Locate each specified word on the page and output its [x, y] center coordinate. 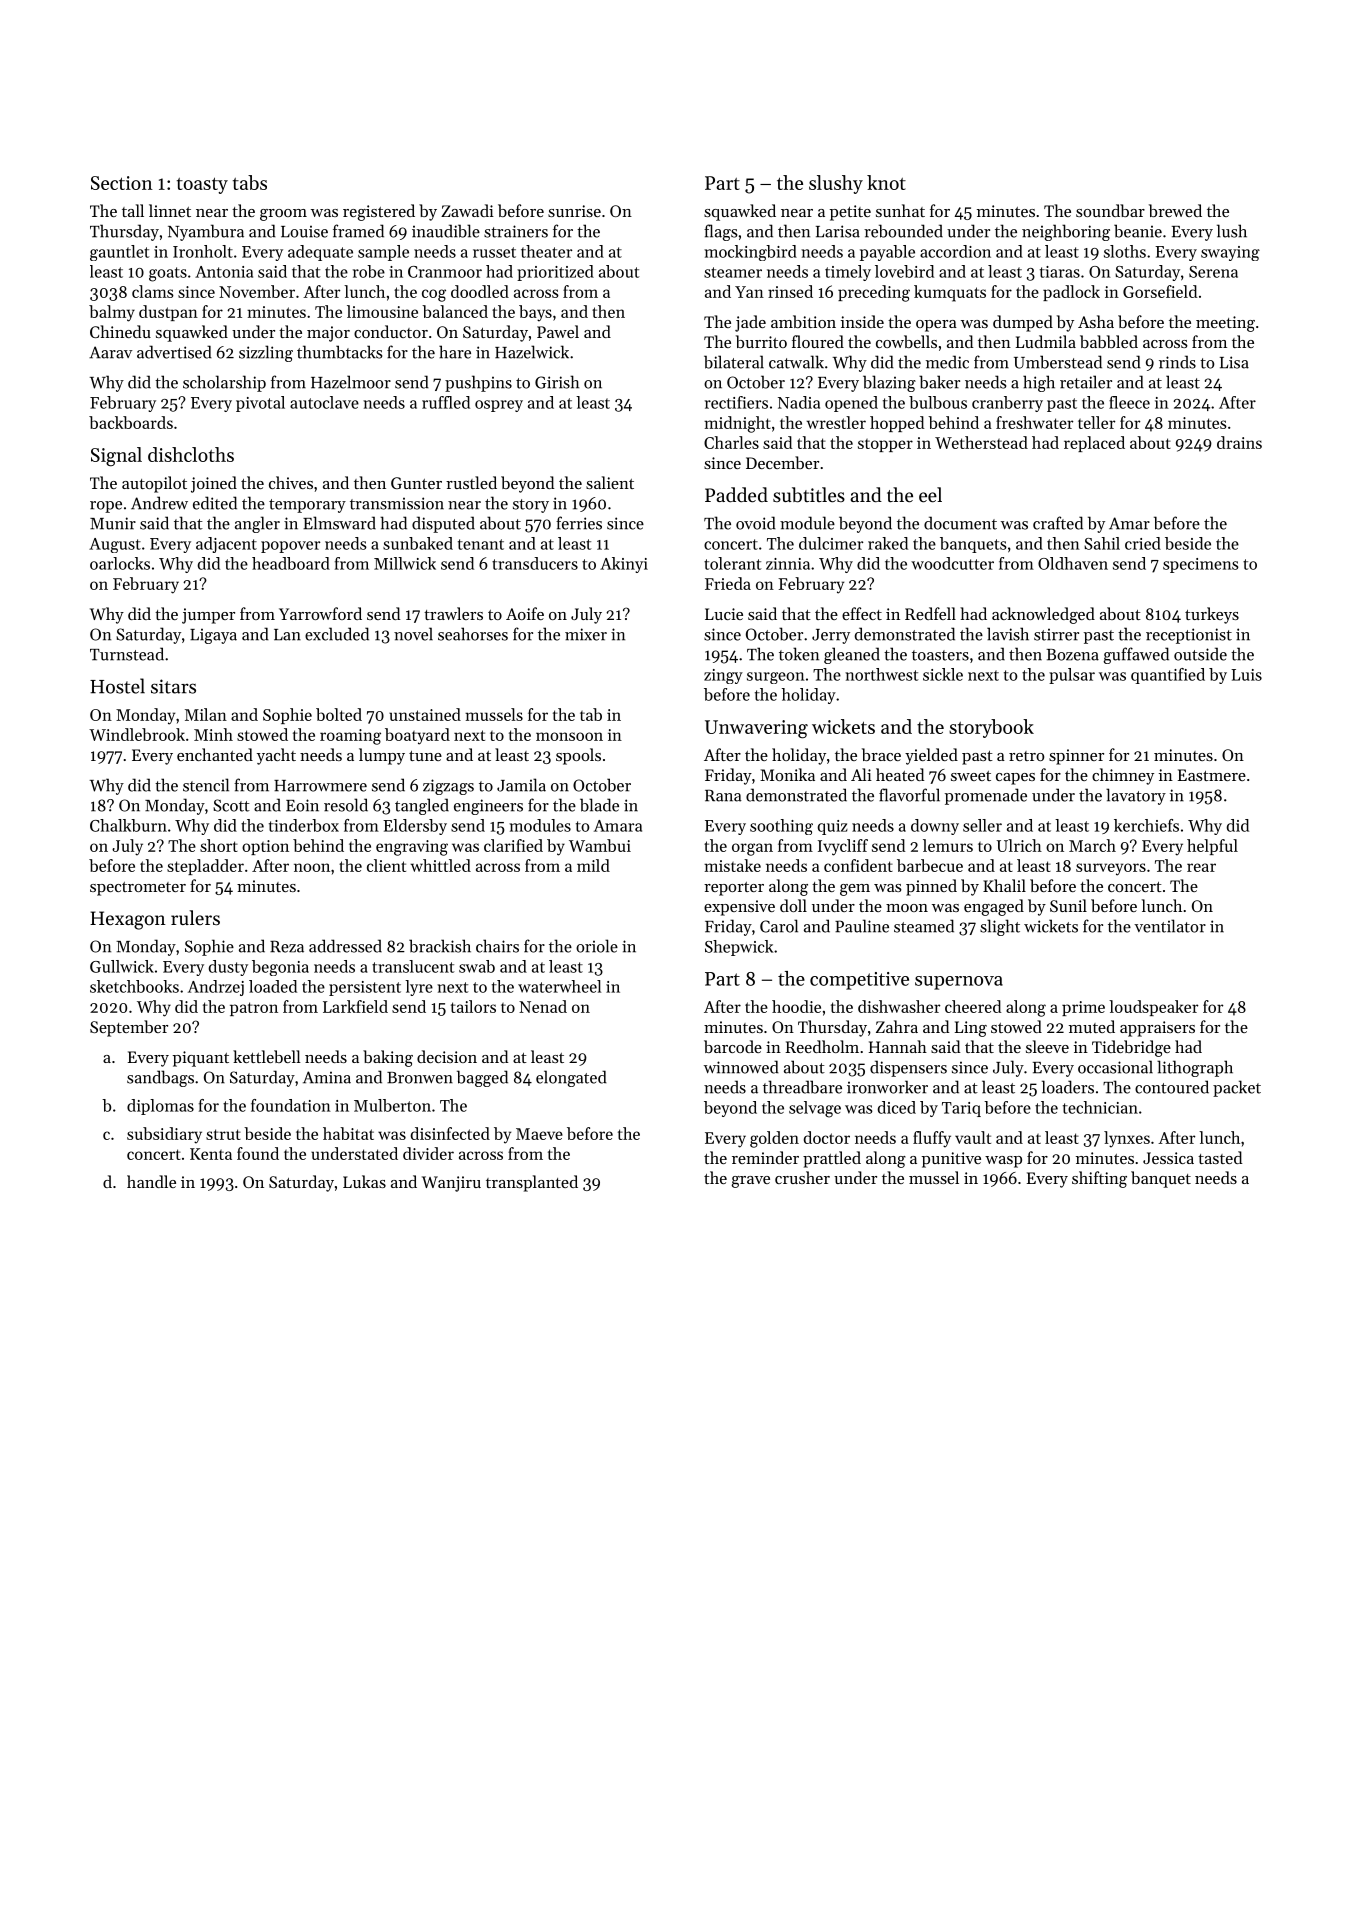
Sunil [1068, 905]
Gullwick [122, 966]
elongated [571, 1078]
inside [862, 321]
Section [122, 183]
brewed [1175, 210]
